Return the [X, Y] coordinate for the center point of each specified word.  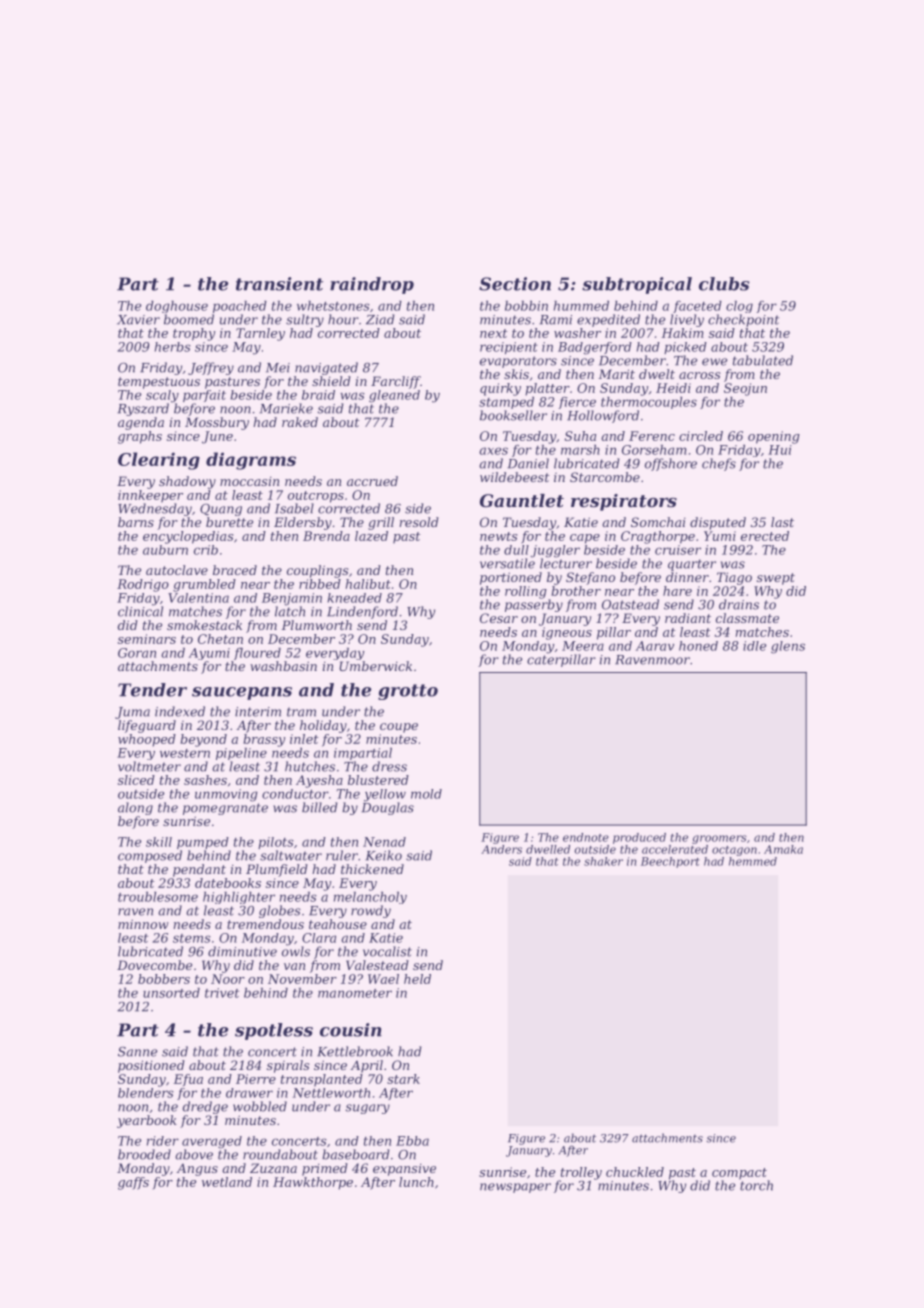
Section [515, 284]
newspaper [515, 1188]
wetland [227, 1182]
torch [756, 1185]
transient [279, 284]
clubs [724, 284]
